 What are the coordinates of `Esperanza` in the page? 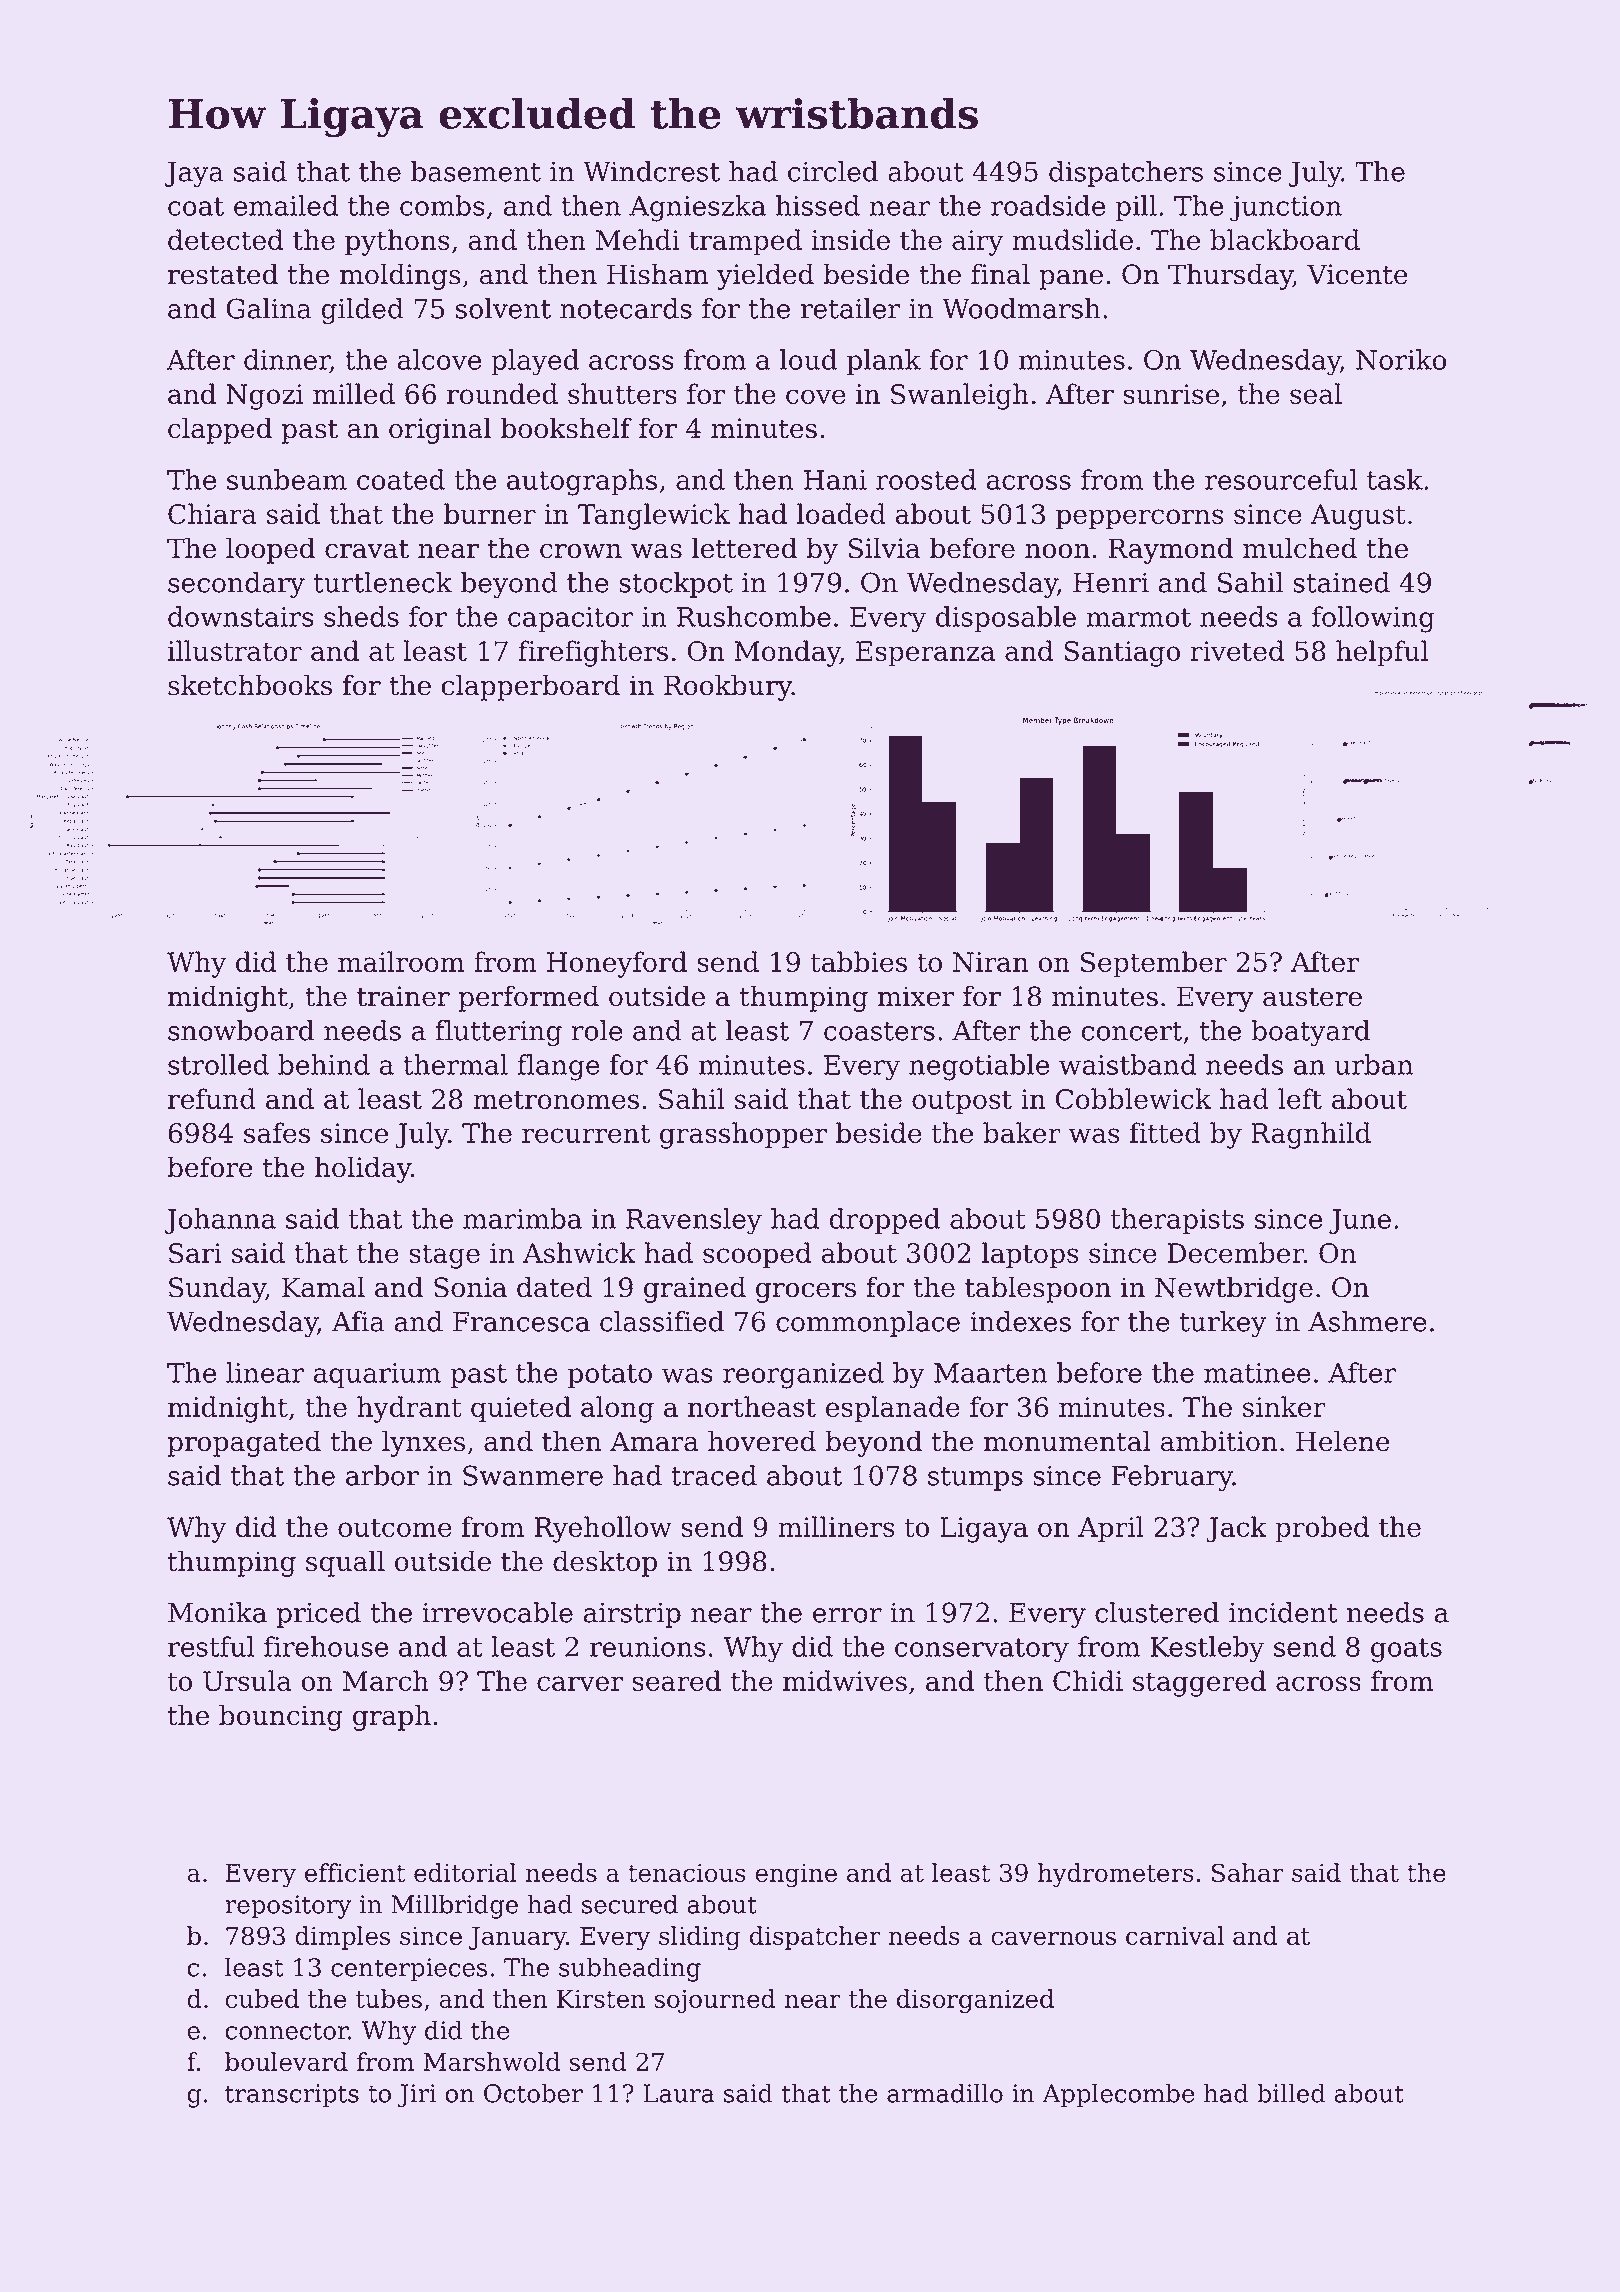 It's located at (925, 654).
